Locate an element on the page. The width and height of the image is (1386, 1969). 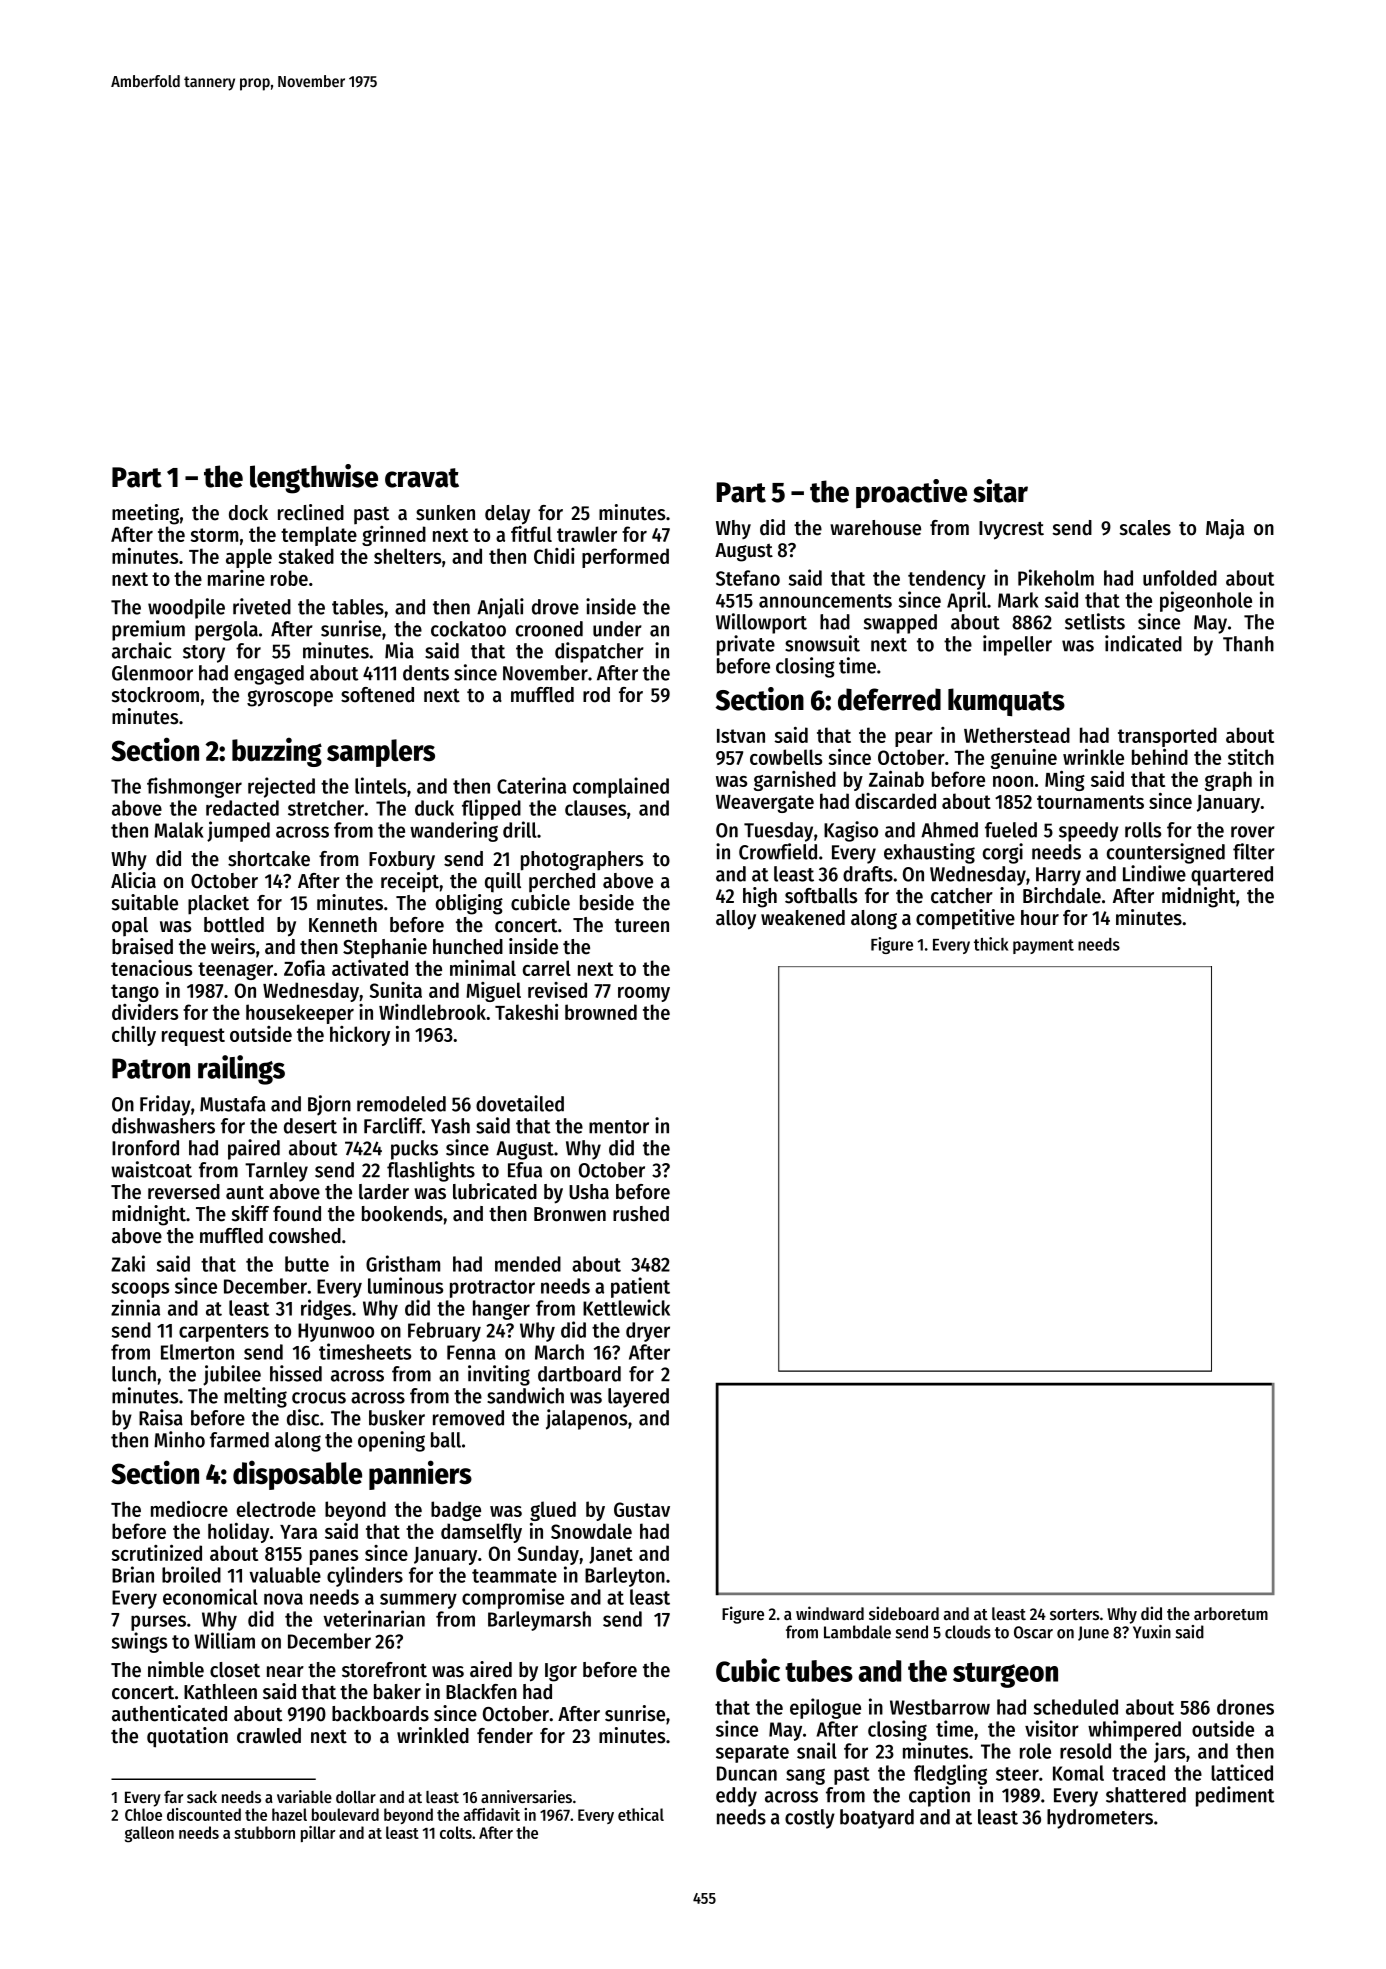
indicated is located at coordinates (1143, 643).
